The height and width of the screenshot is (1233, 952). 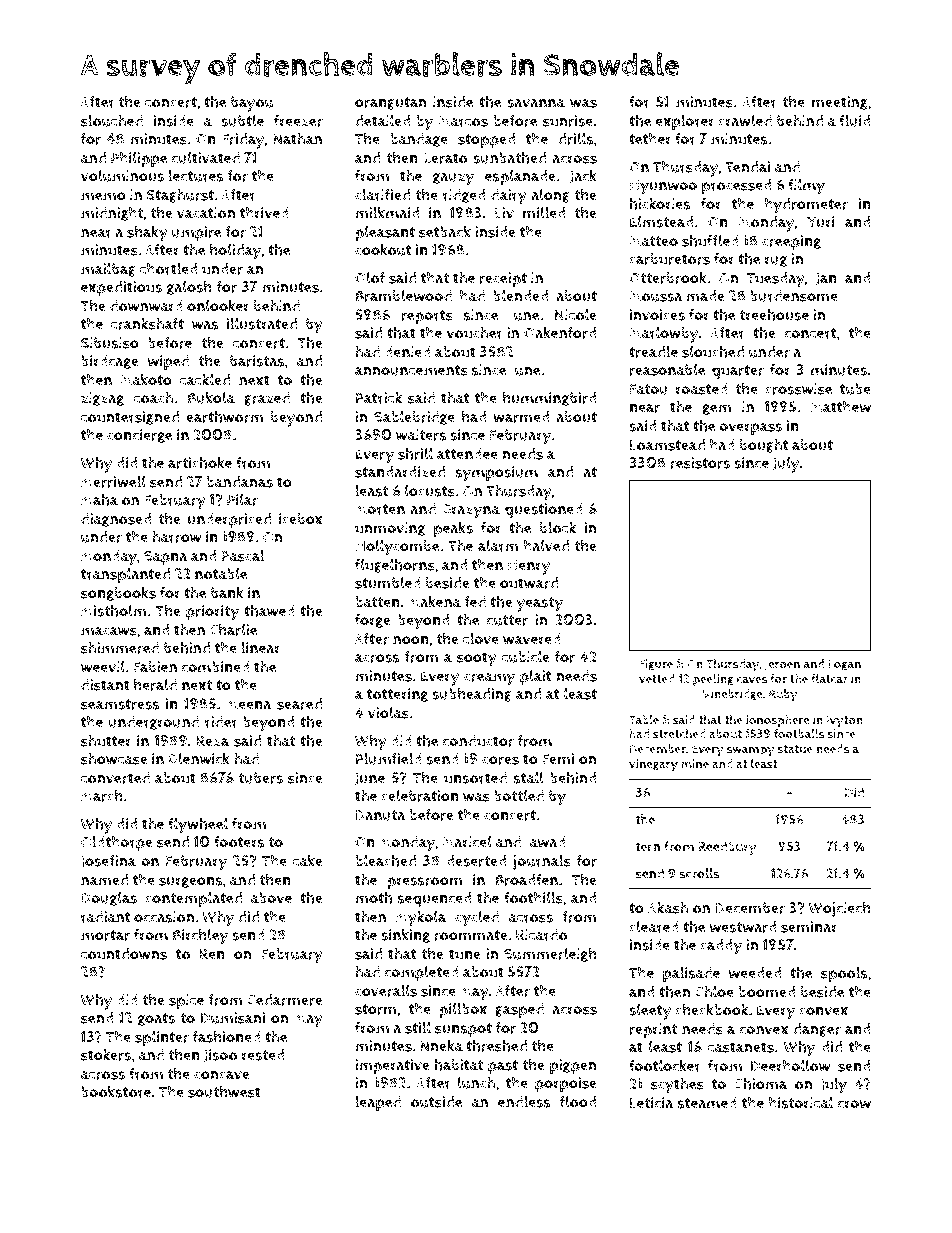 What do you see at coordinates (430, 490) in the screenshot?
I see `locusts` at bounding box center [430, 490].
